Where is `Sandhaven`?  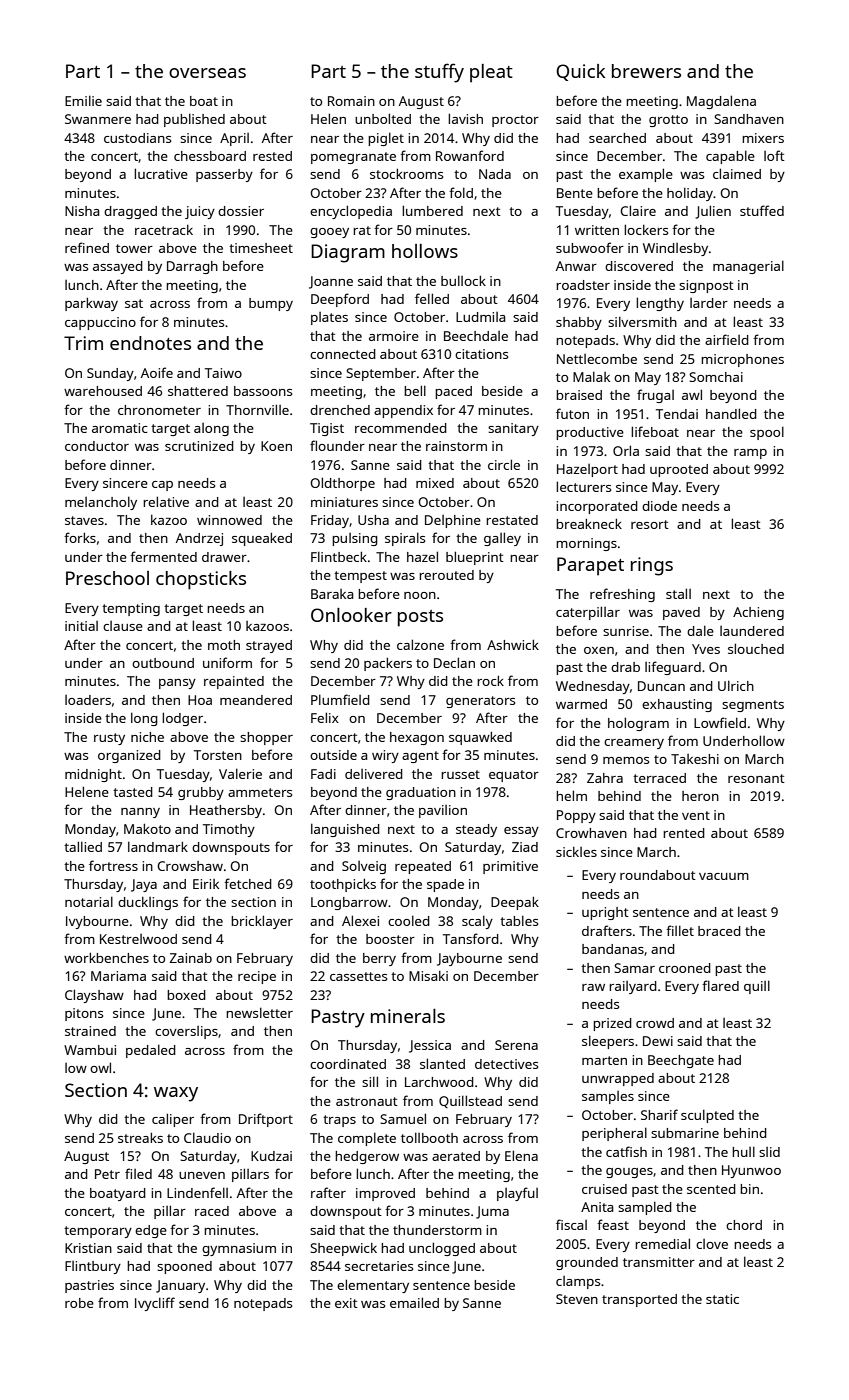 Sandhaven is located at coordinates (749, 119).
